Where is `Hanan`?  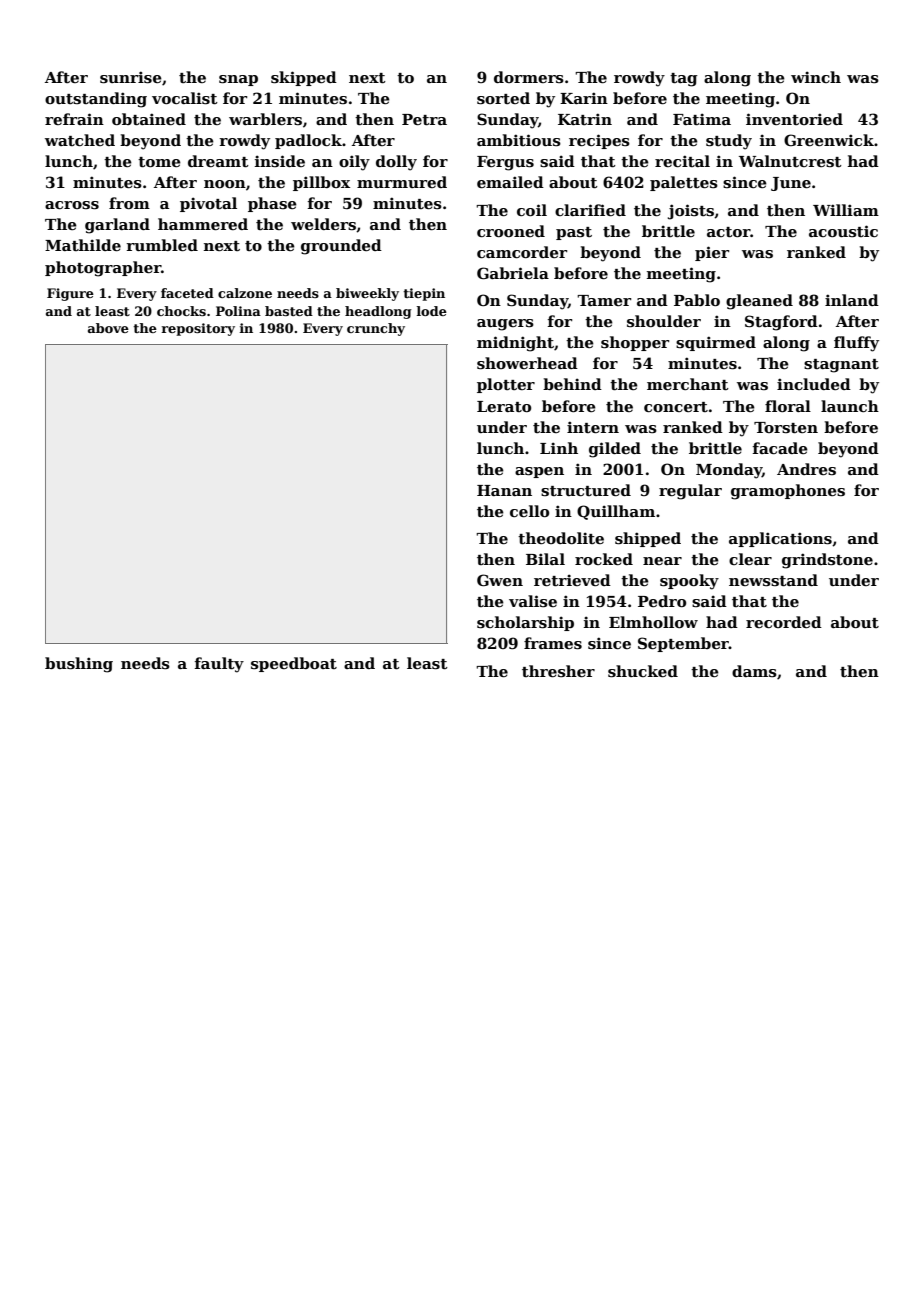 Hanan is located at coordinates (504, 490).
